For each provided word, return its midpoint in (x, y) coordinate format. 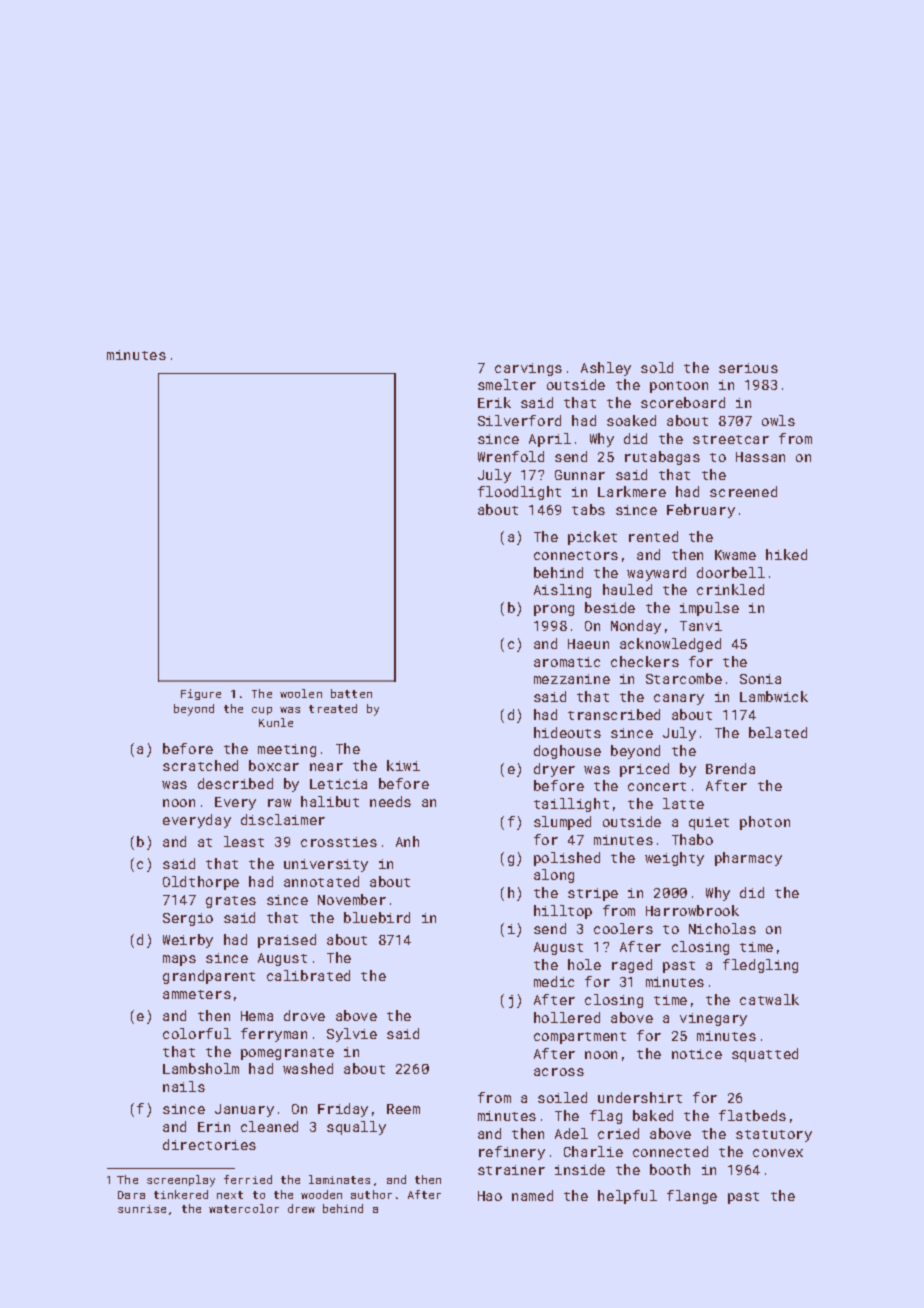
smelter (507, 384)
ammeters (197, 994)
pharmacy (748, 859)
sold (657, 367)
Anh (407, 841)
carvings (528, 369)
